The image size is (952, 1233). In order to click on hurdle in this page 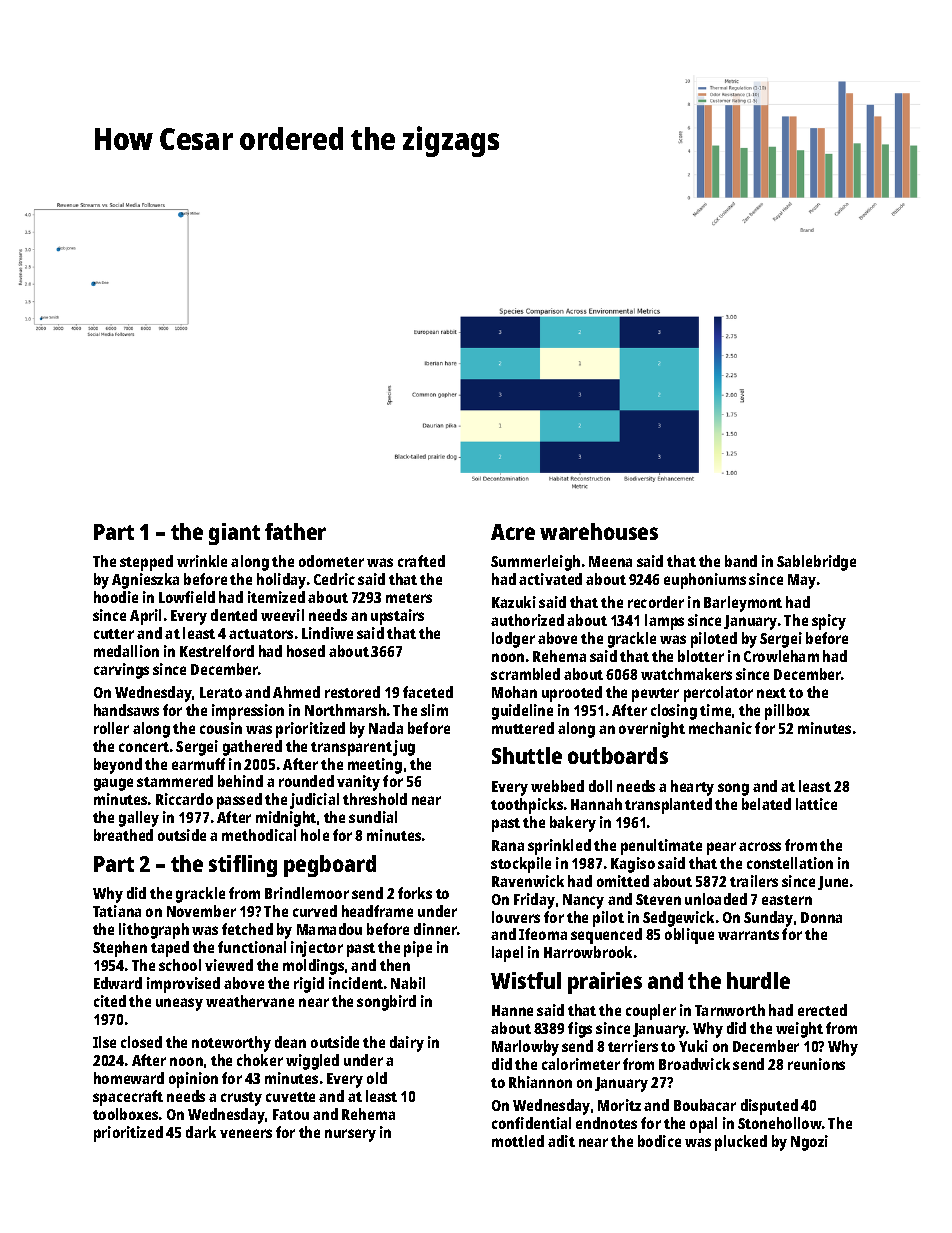, I will do `click(758, 980)`.
